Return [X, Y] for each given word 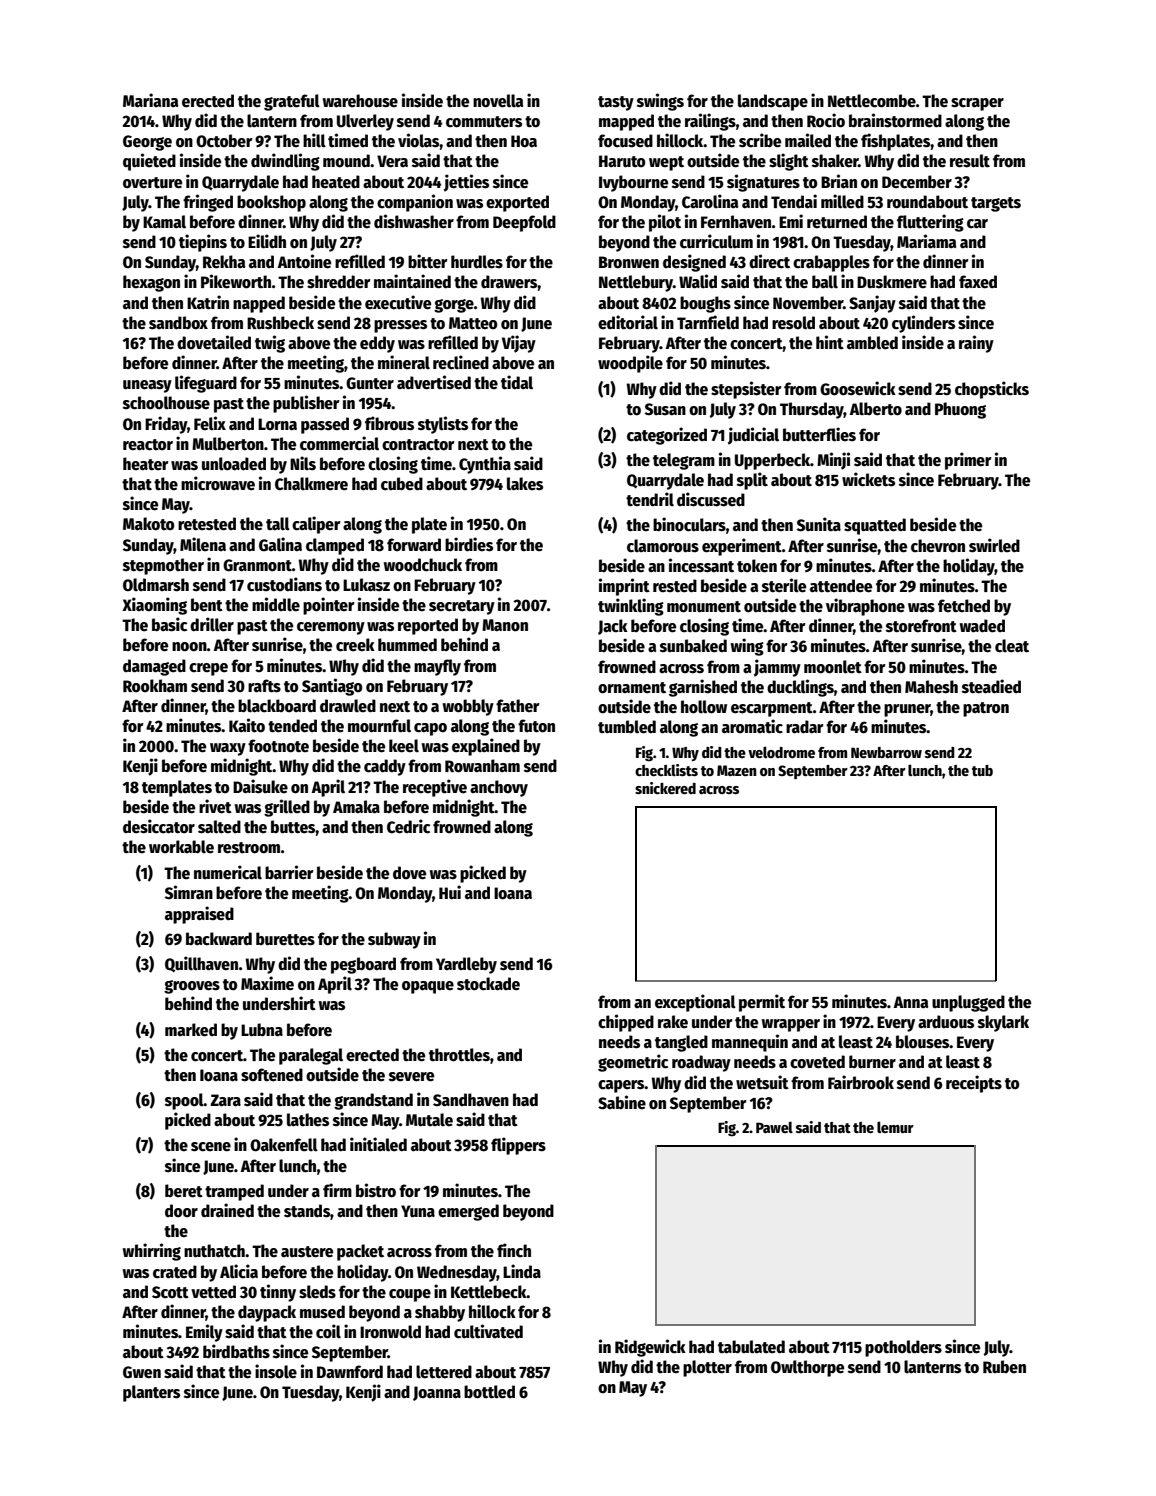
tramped [234, 1192]
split [752, 481]
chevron [938, 546]
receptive [435, 788]
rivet [215, 806]
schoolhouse [166, 403]
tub [982, 770]
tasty [616, 103]
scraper [977, 104]
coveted [817, 1062]
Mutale [429, 1120]
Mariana [151, 100]
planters [151, 1393]
